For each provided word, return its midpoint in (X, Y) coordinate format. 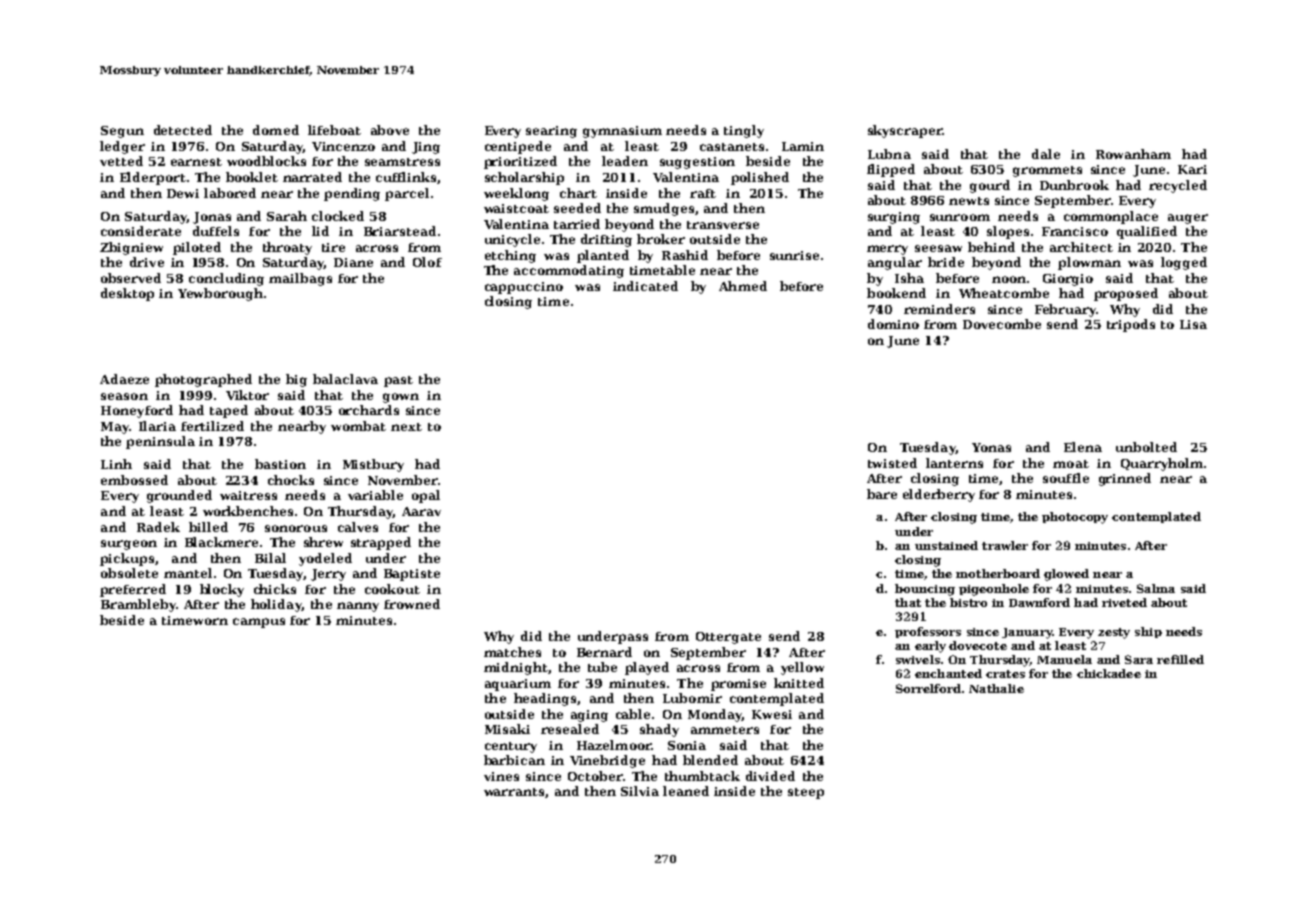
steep (806, 793)
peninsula (160, 442)
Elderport (153, 178)
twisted (892, 463)
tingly (744, 131)
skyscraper (905, 131)
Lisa (1193, 324)
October (595, 776)
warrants (514, 792)
